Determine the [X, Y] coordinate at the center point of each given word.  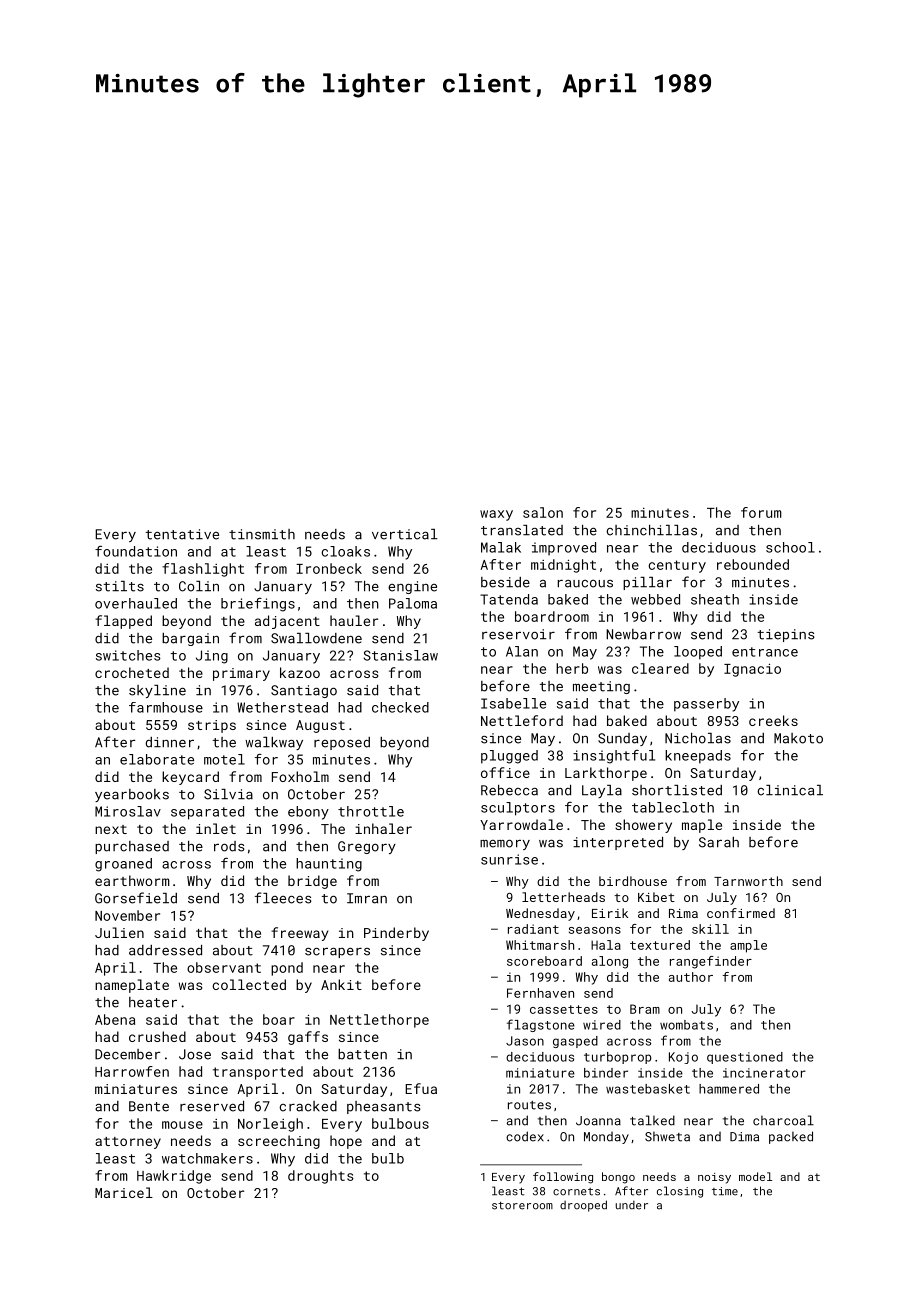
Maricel [124, 1192]
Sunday [622, 739]
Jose [195, 1054]
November [127, 915]
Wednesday [540, 914]
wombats [686, 1025]
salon [543, 512]
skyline [157, 691]
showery [643, 826]
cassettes [564, 1009]
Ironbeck [329, 568]
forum [761, 512]
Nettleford [522, 720]
